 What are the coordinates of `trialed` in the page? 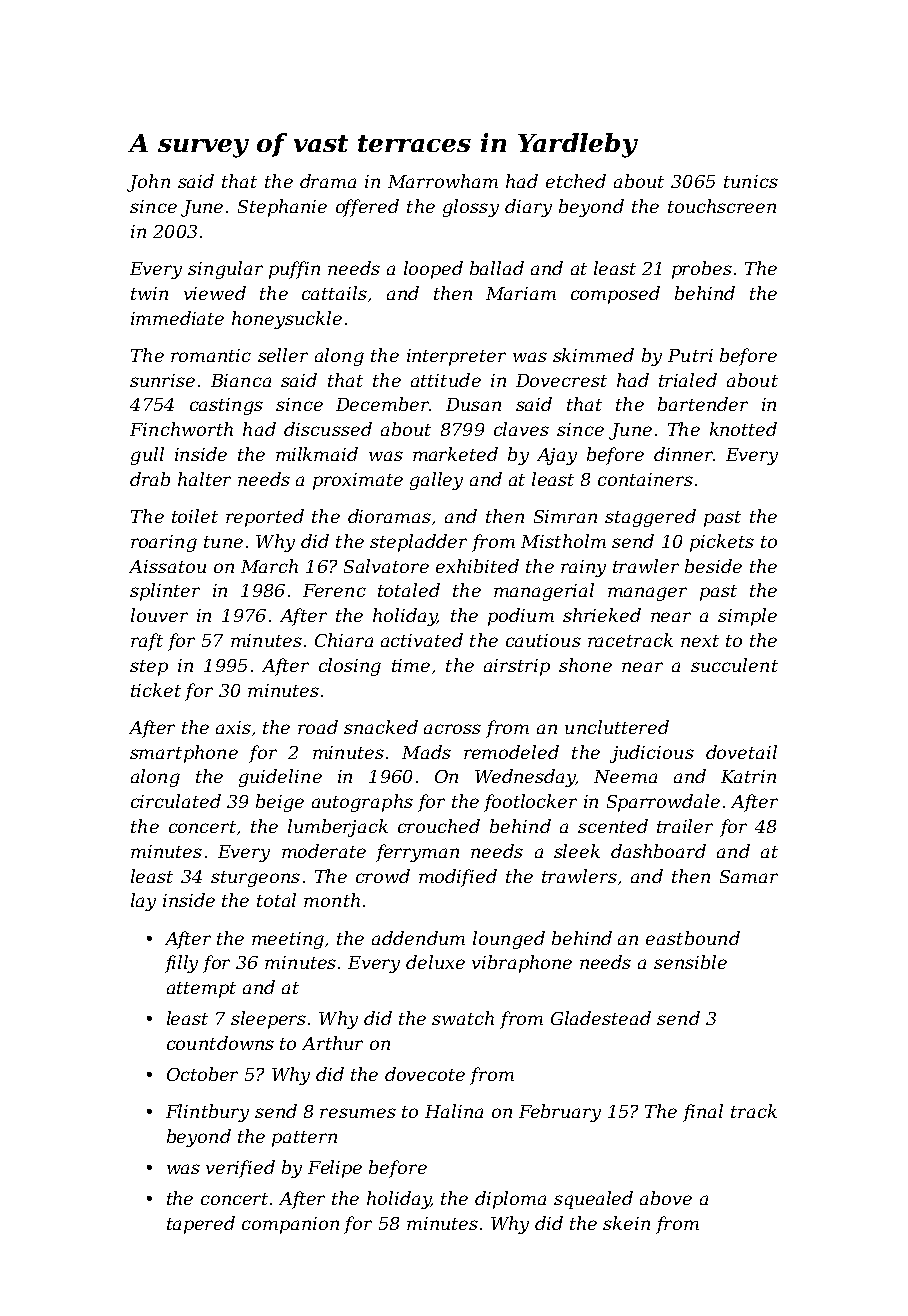 It's located at (688, 380).
